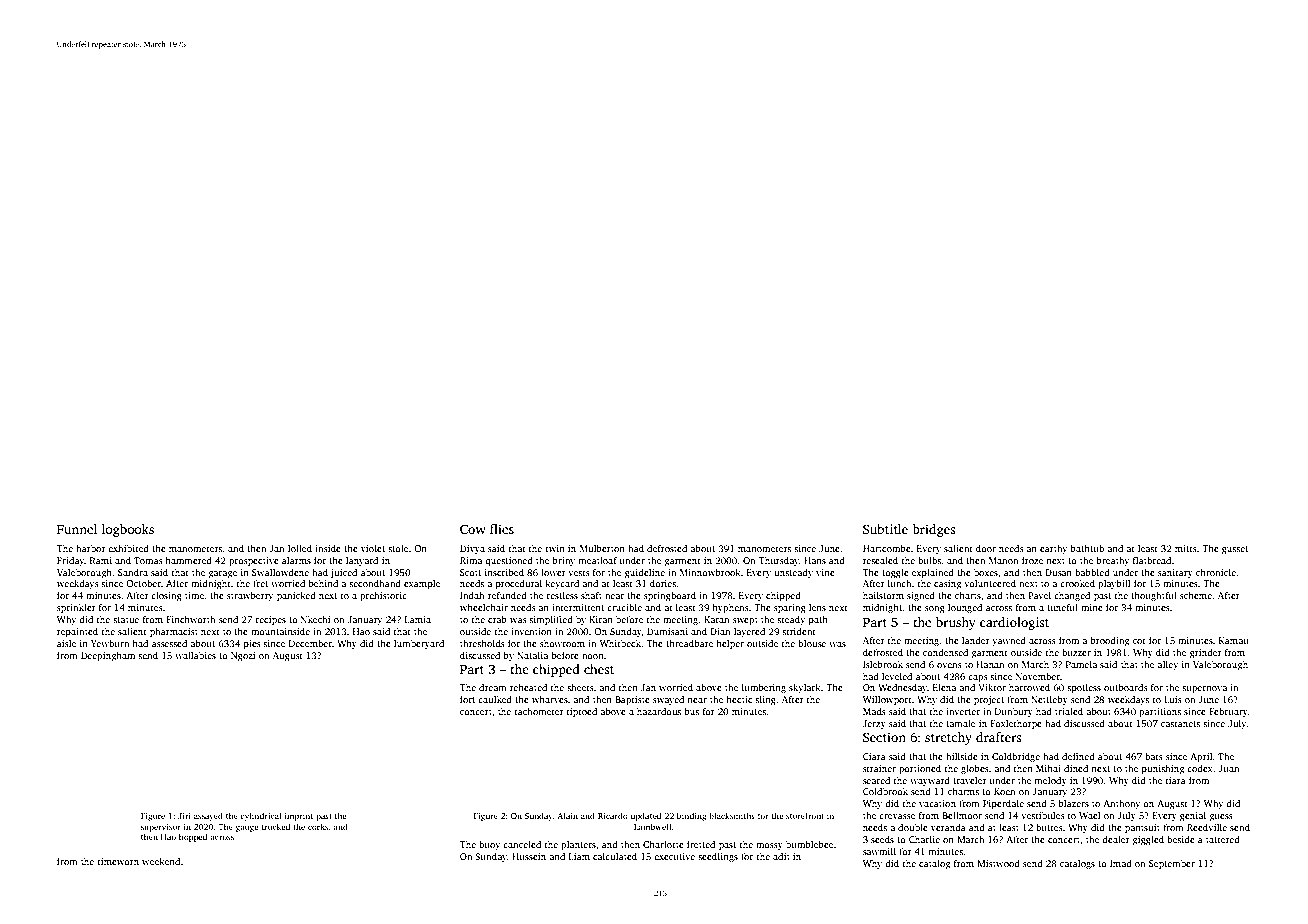 The width and height of the image is (1308, 924). What do you see at coordinates (887, 548) in the image?
I see `Hartcombe` at bounding box center [887, 548].
